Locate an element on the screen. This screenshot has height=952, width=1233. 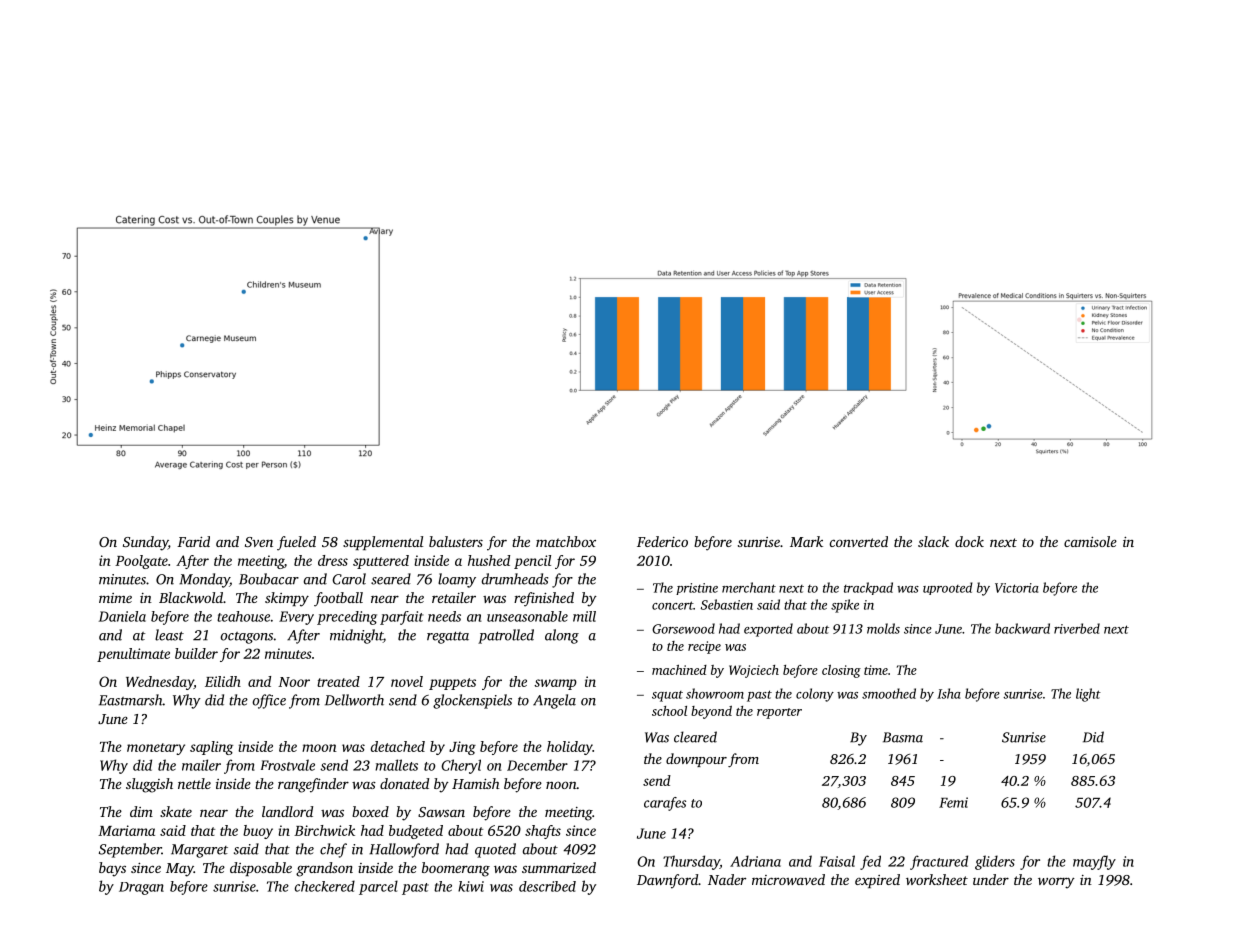
Farid is located at coordinates (193, 541).
